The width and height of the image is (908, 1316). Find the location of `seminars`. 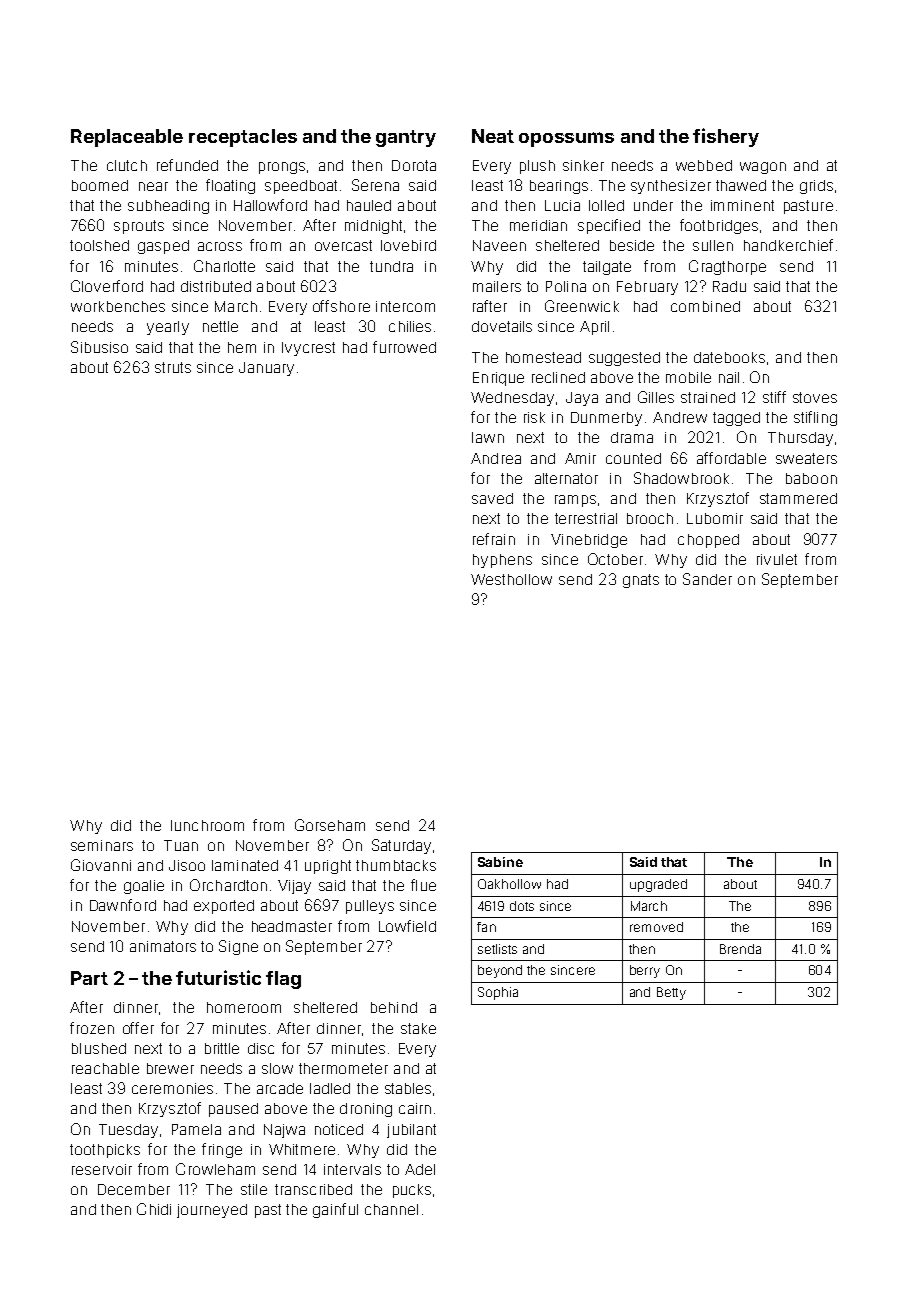

seminars is located at coordinates (102, 845).
